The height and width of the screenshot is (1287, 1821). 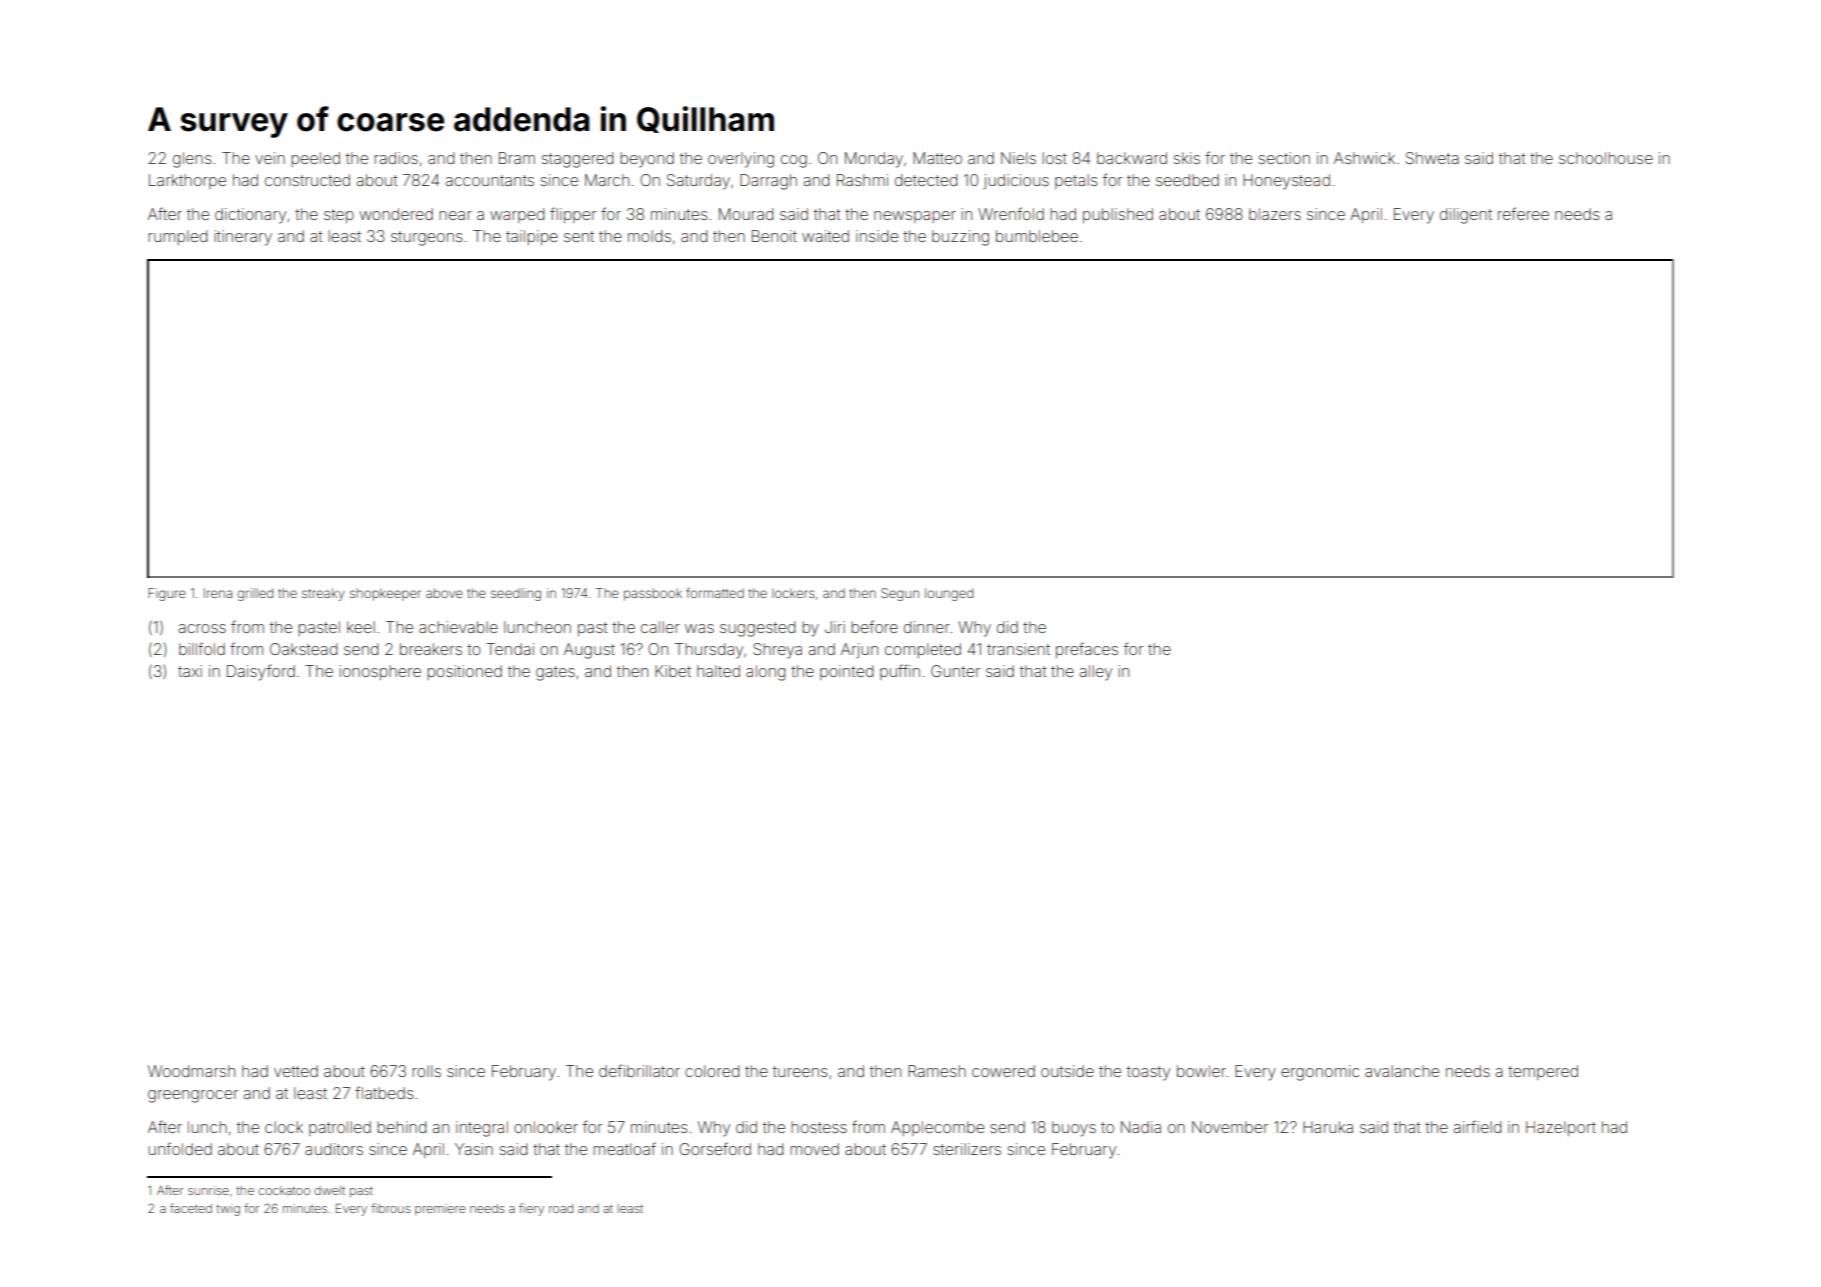 What do you see at coordinates (1543, 1072) in the screenshot?
I see `tempered` at bounding box center [1543, 1072].
